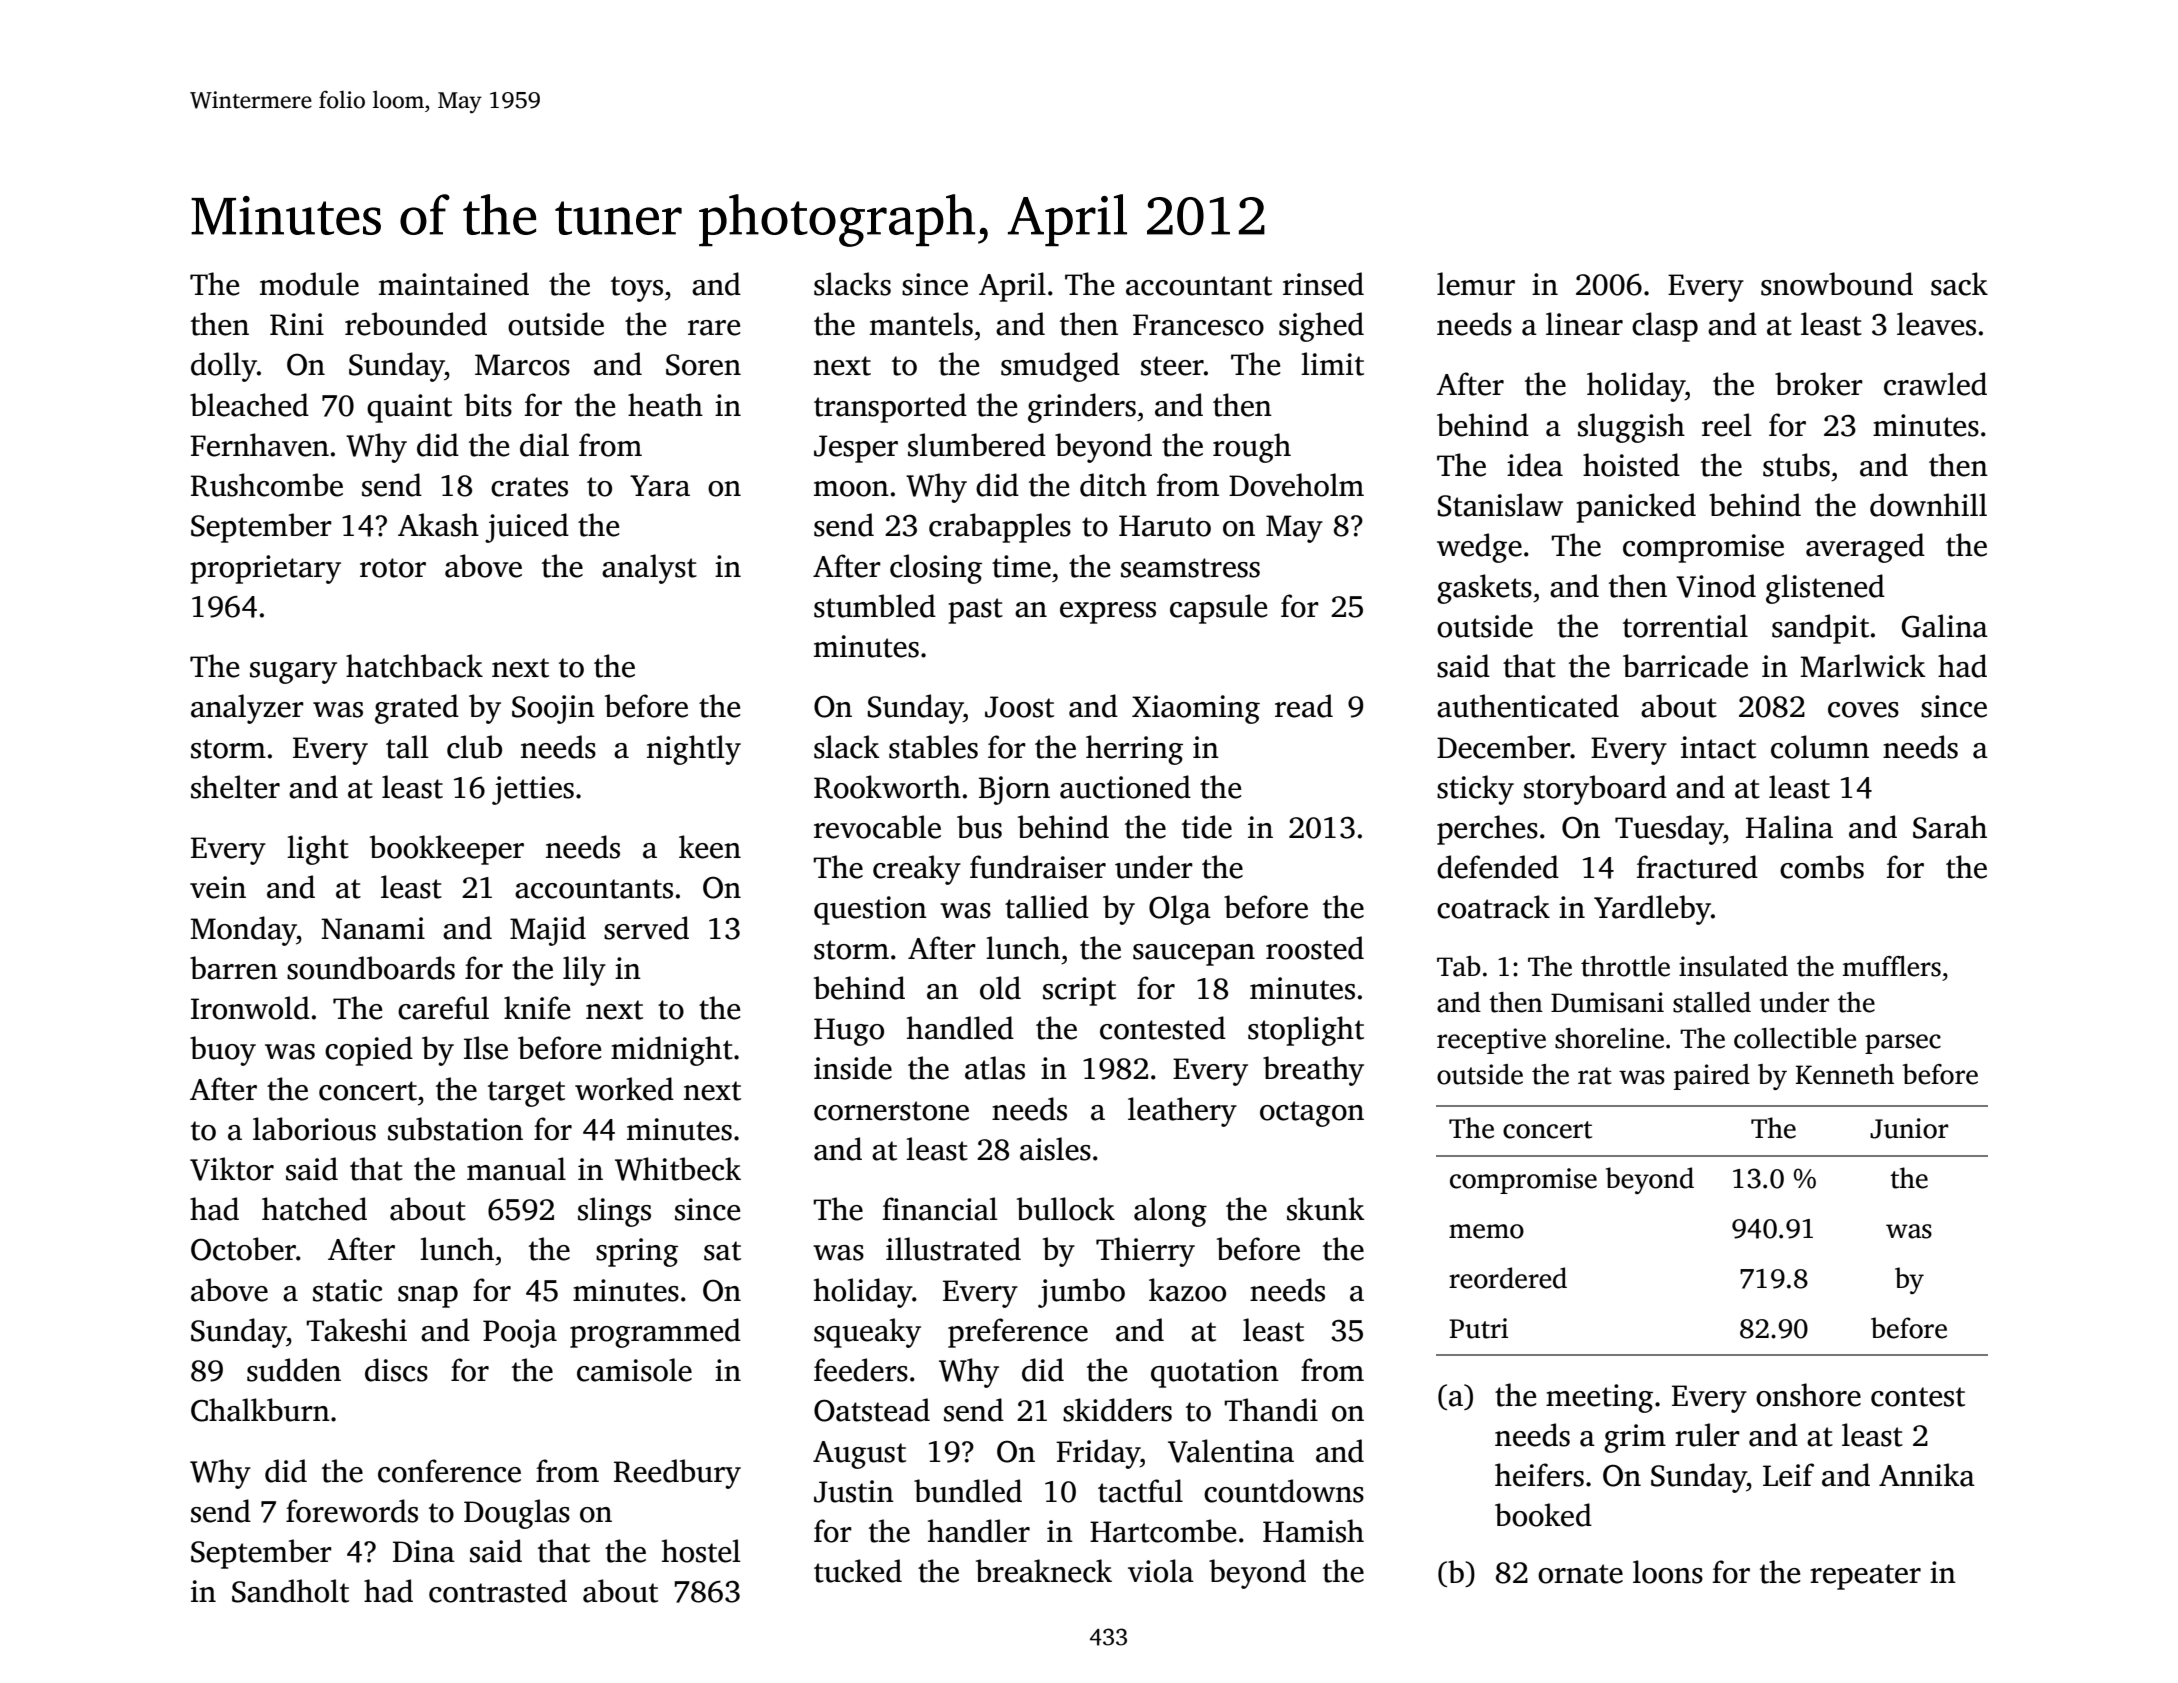 The width and height of the image is (2178, 1683). I want to click on copied, so click(369, 1051).
